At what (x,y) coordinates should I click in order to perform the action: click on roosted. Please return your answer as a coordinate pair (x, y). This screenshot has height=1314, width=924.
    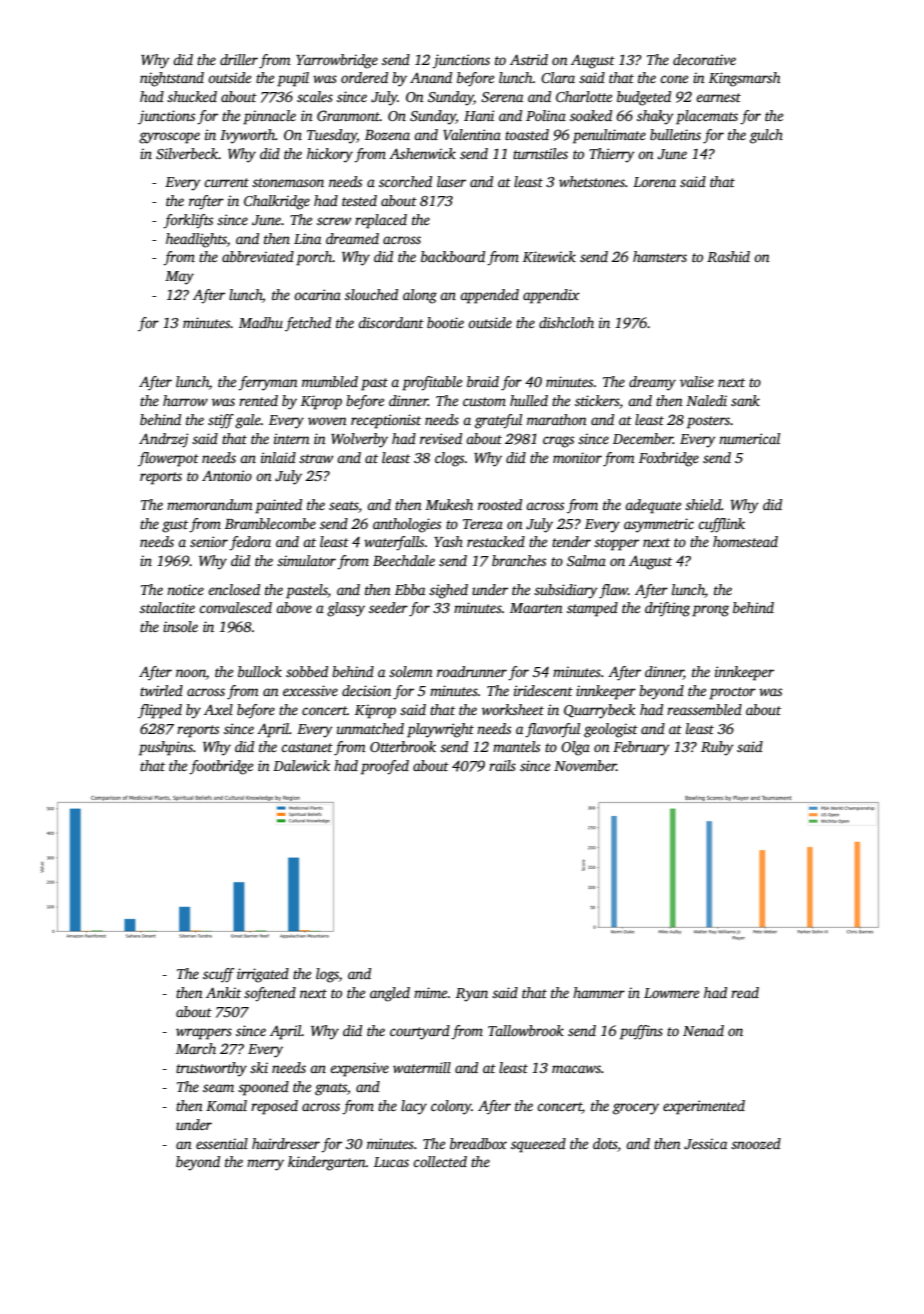
    Looking at the image, I should click on (500, 504).
